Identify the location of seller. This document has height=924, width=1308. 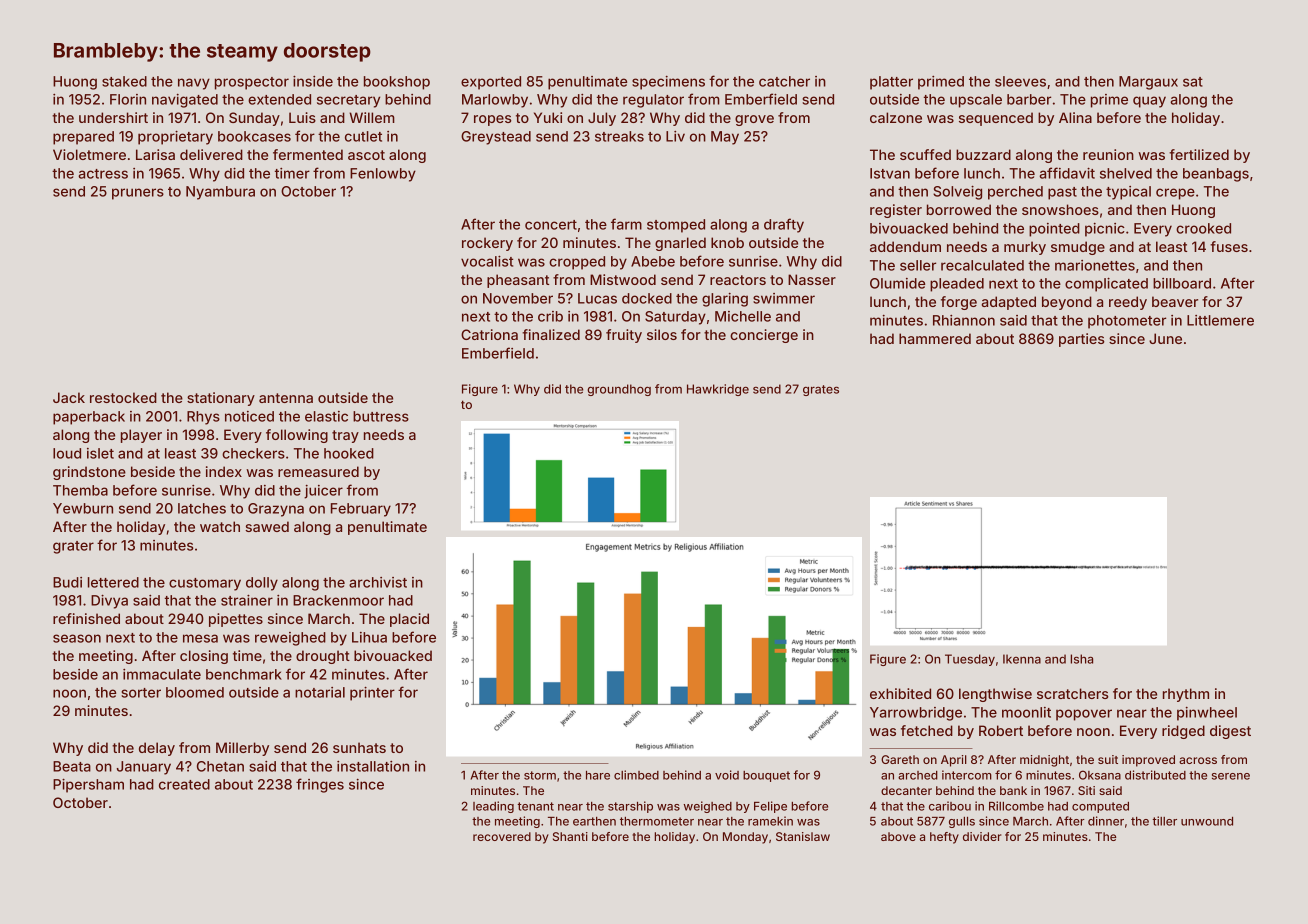
(918, 265).
